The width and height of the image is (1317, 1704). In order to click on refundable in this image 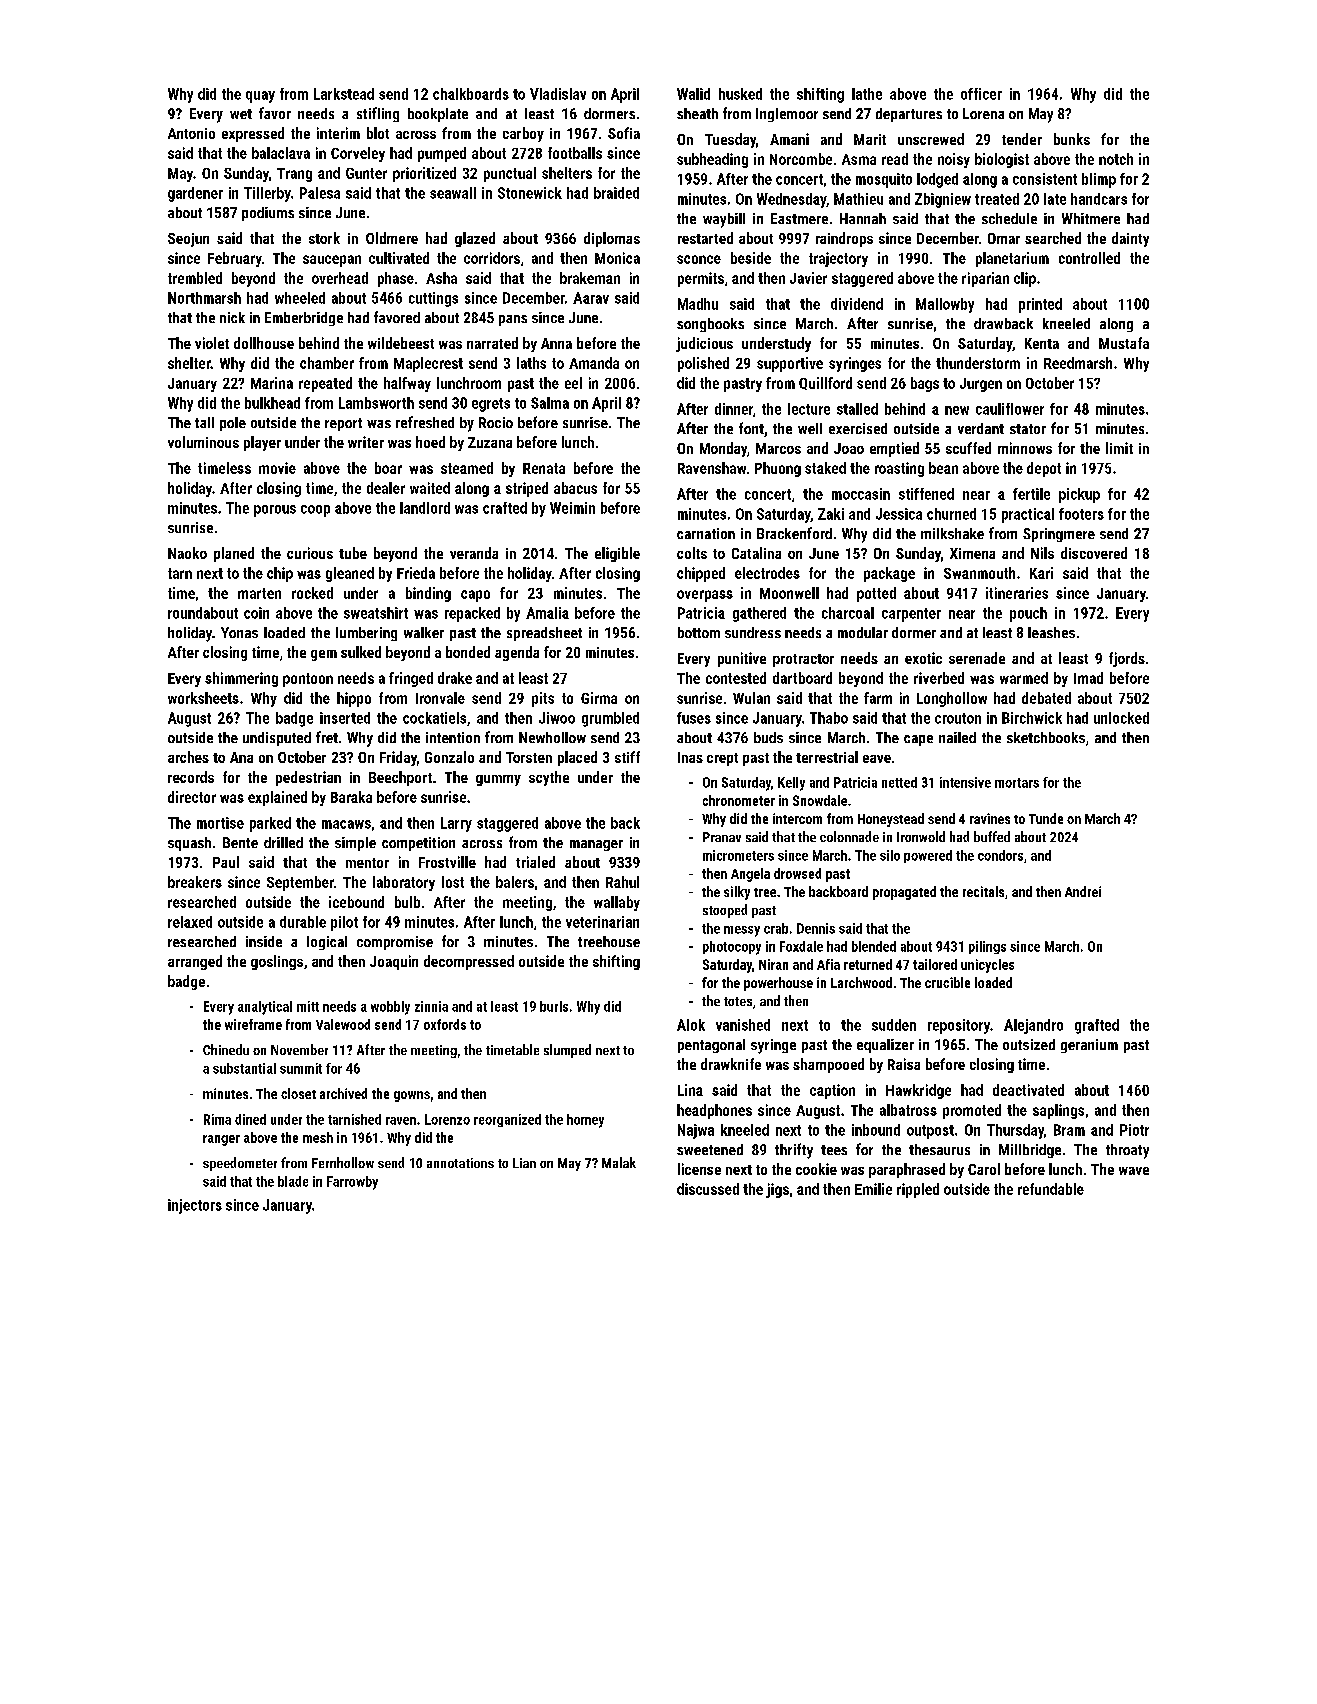, I will do `click(1051, 1189)`.
